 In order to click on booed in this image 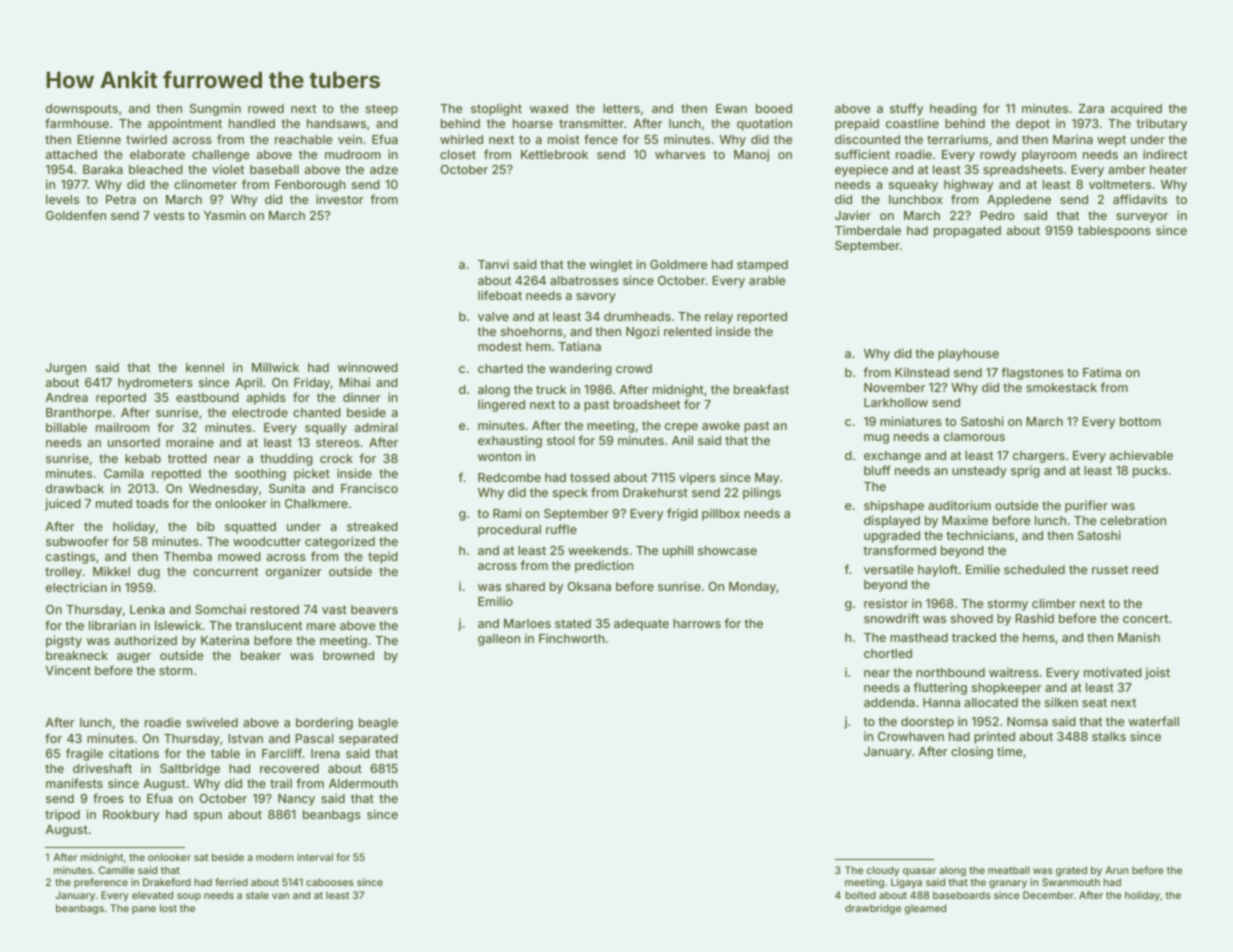, I will do `click(774, 108)`.
